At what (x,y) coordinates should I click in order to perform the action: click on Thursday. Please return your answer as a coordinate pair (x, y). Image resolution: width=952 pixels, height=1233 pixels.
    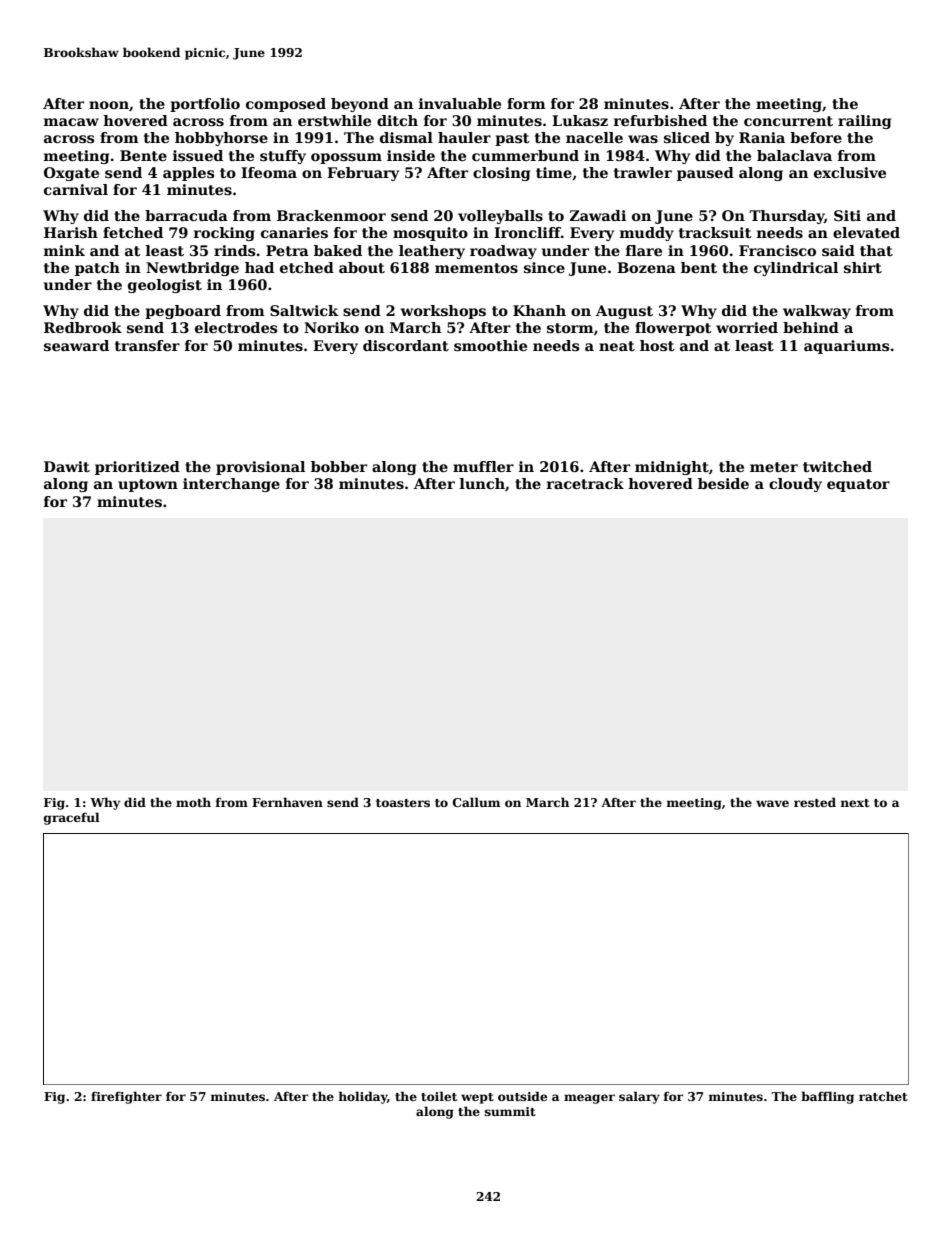
    Looking at the image, I should click on (786, 217).
